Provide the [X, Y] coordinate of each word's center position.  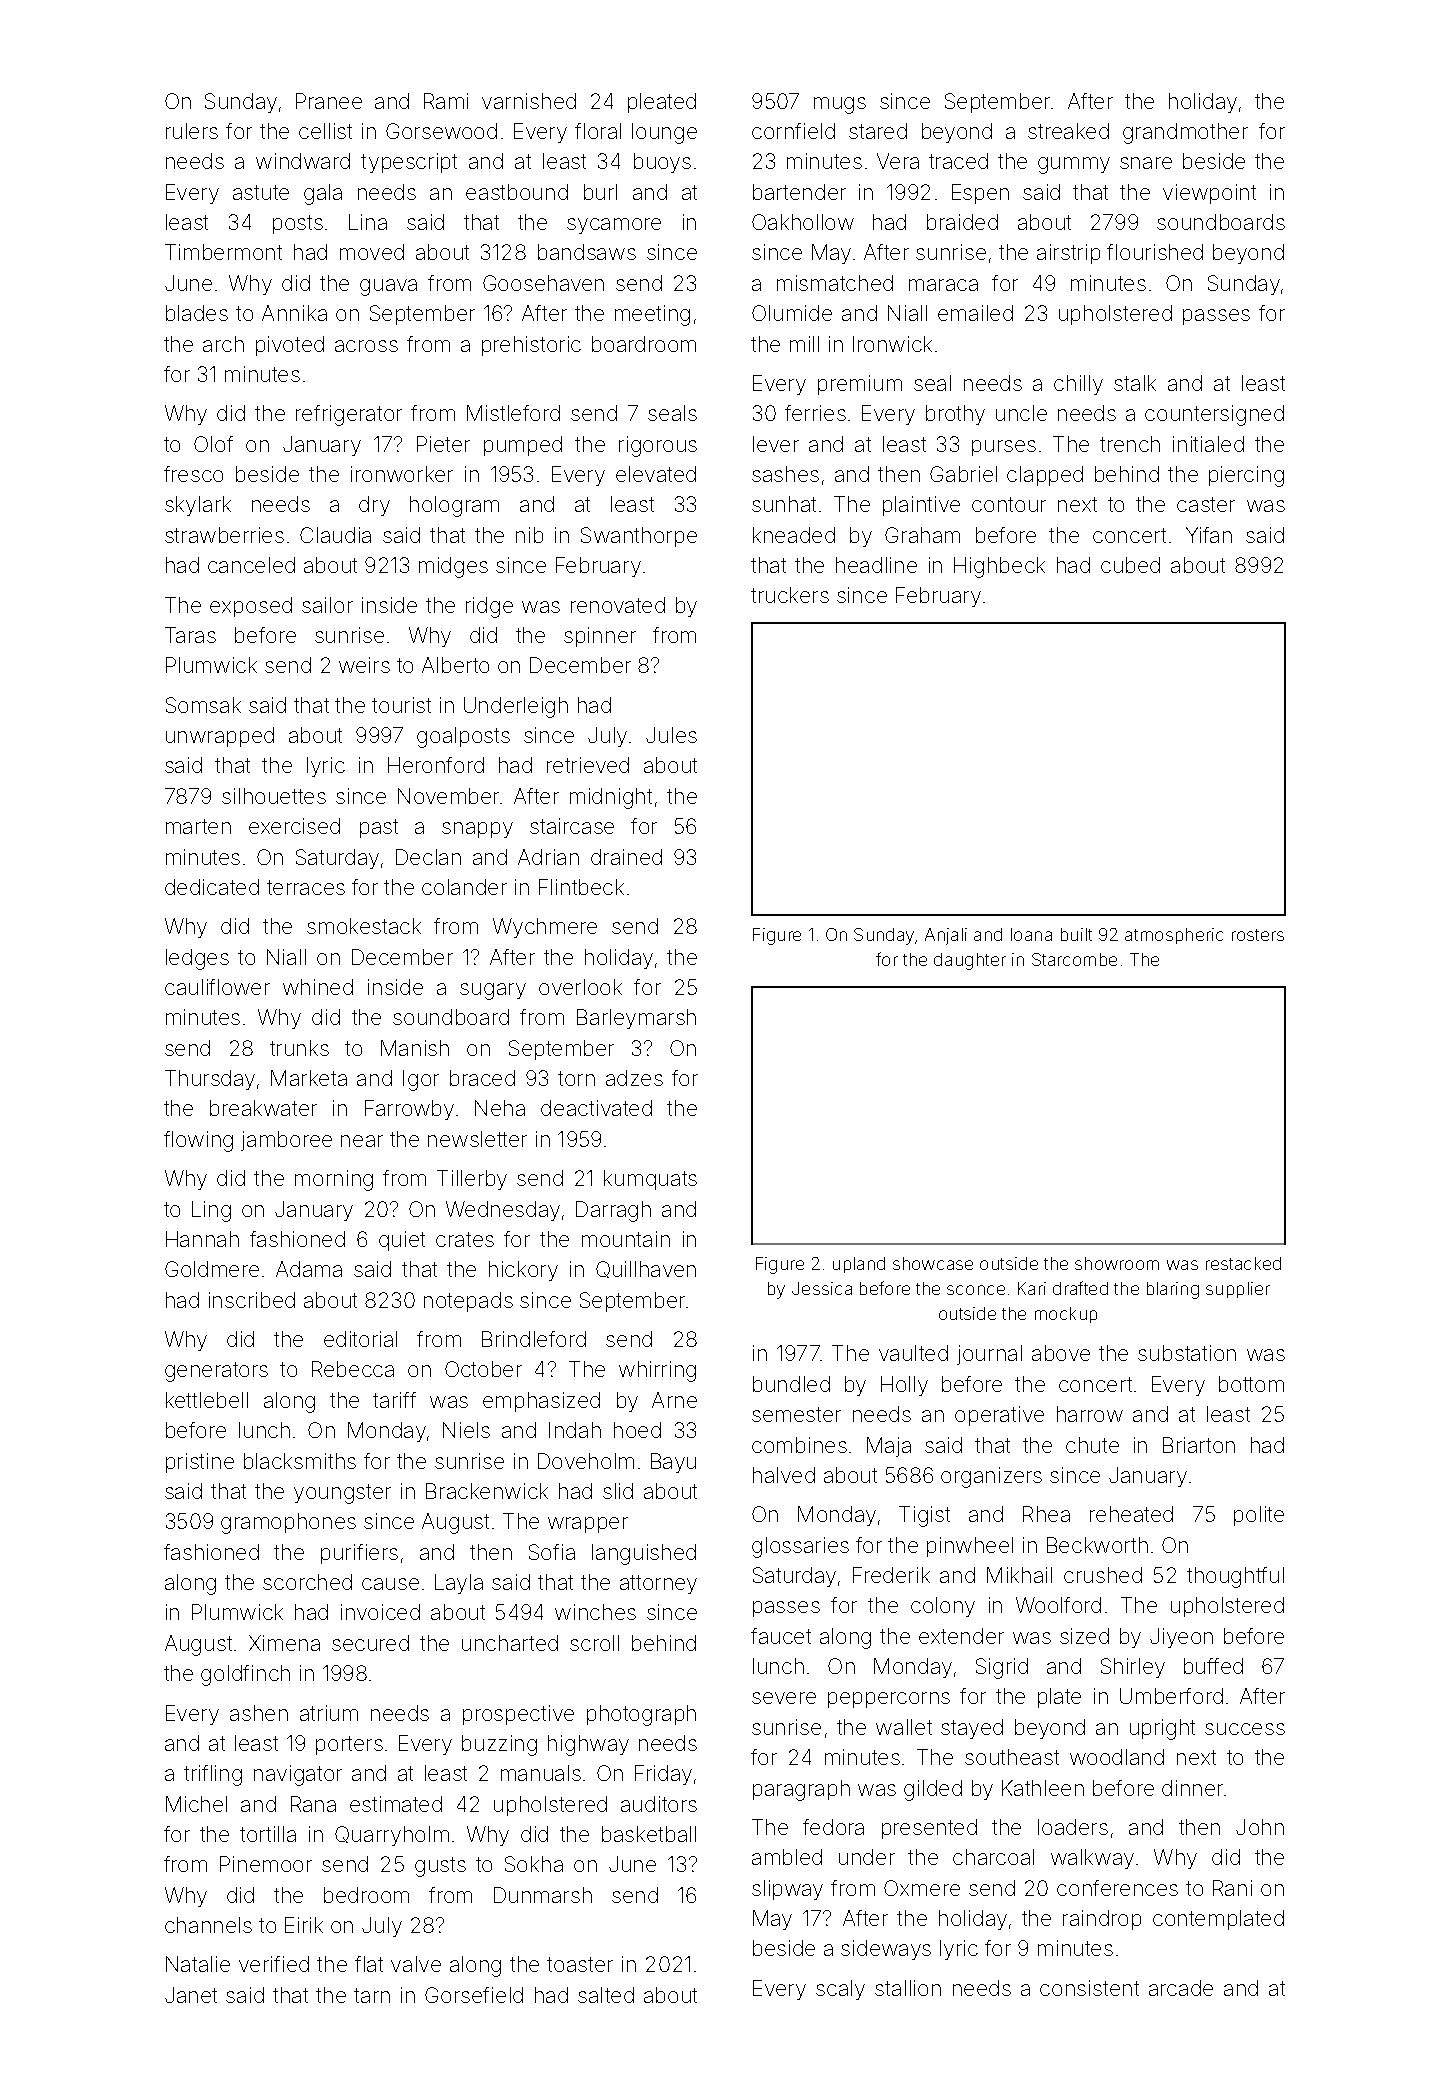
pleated [662, 103]
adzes [634, 1078]
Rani [1232, 1888]
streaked [1068, 131]
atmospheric [1174, 936]
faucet [781, 1636]
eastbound [517, 192]
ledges [197, 959]
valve [416, 1964]
